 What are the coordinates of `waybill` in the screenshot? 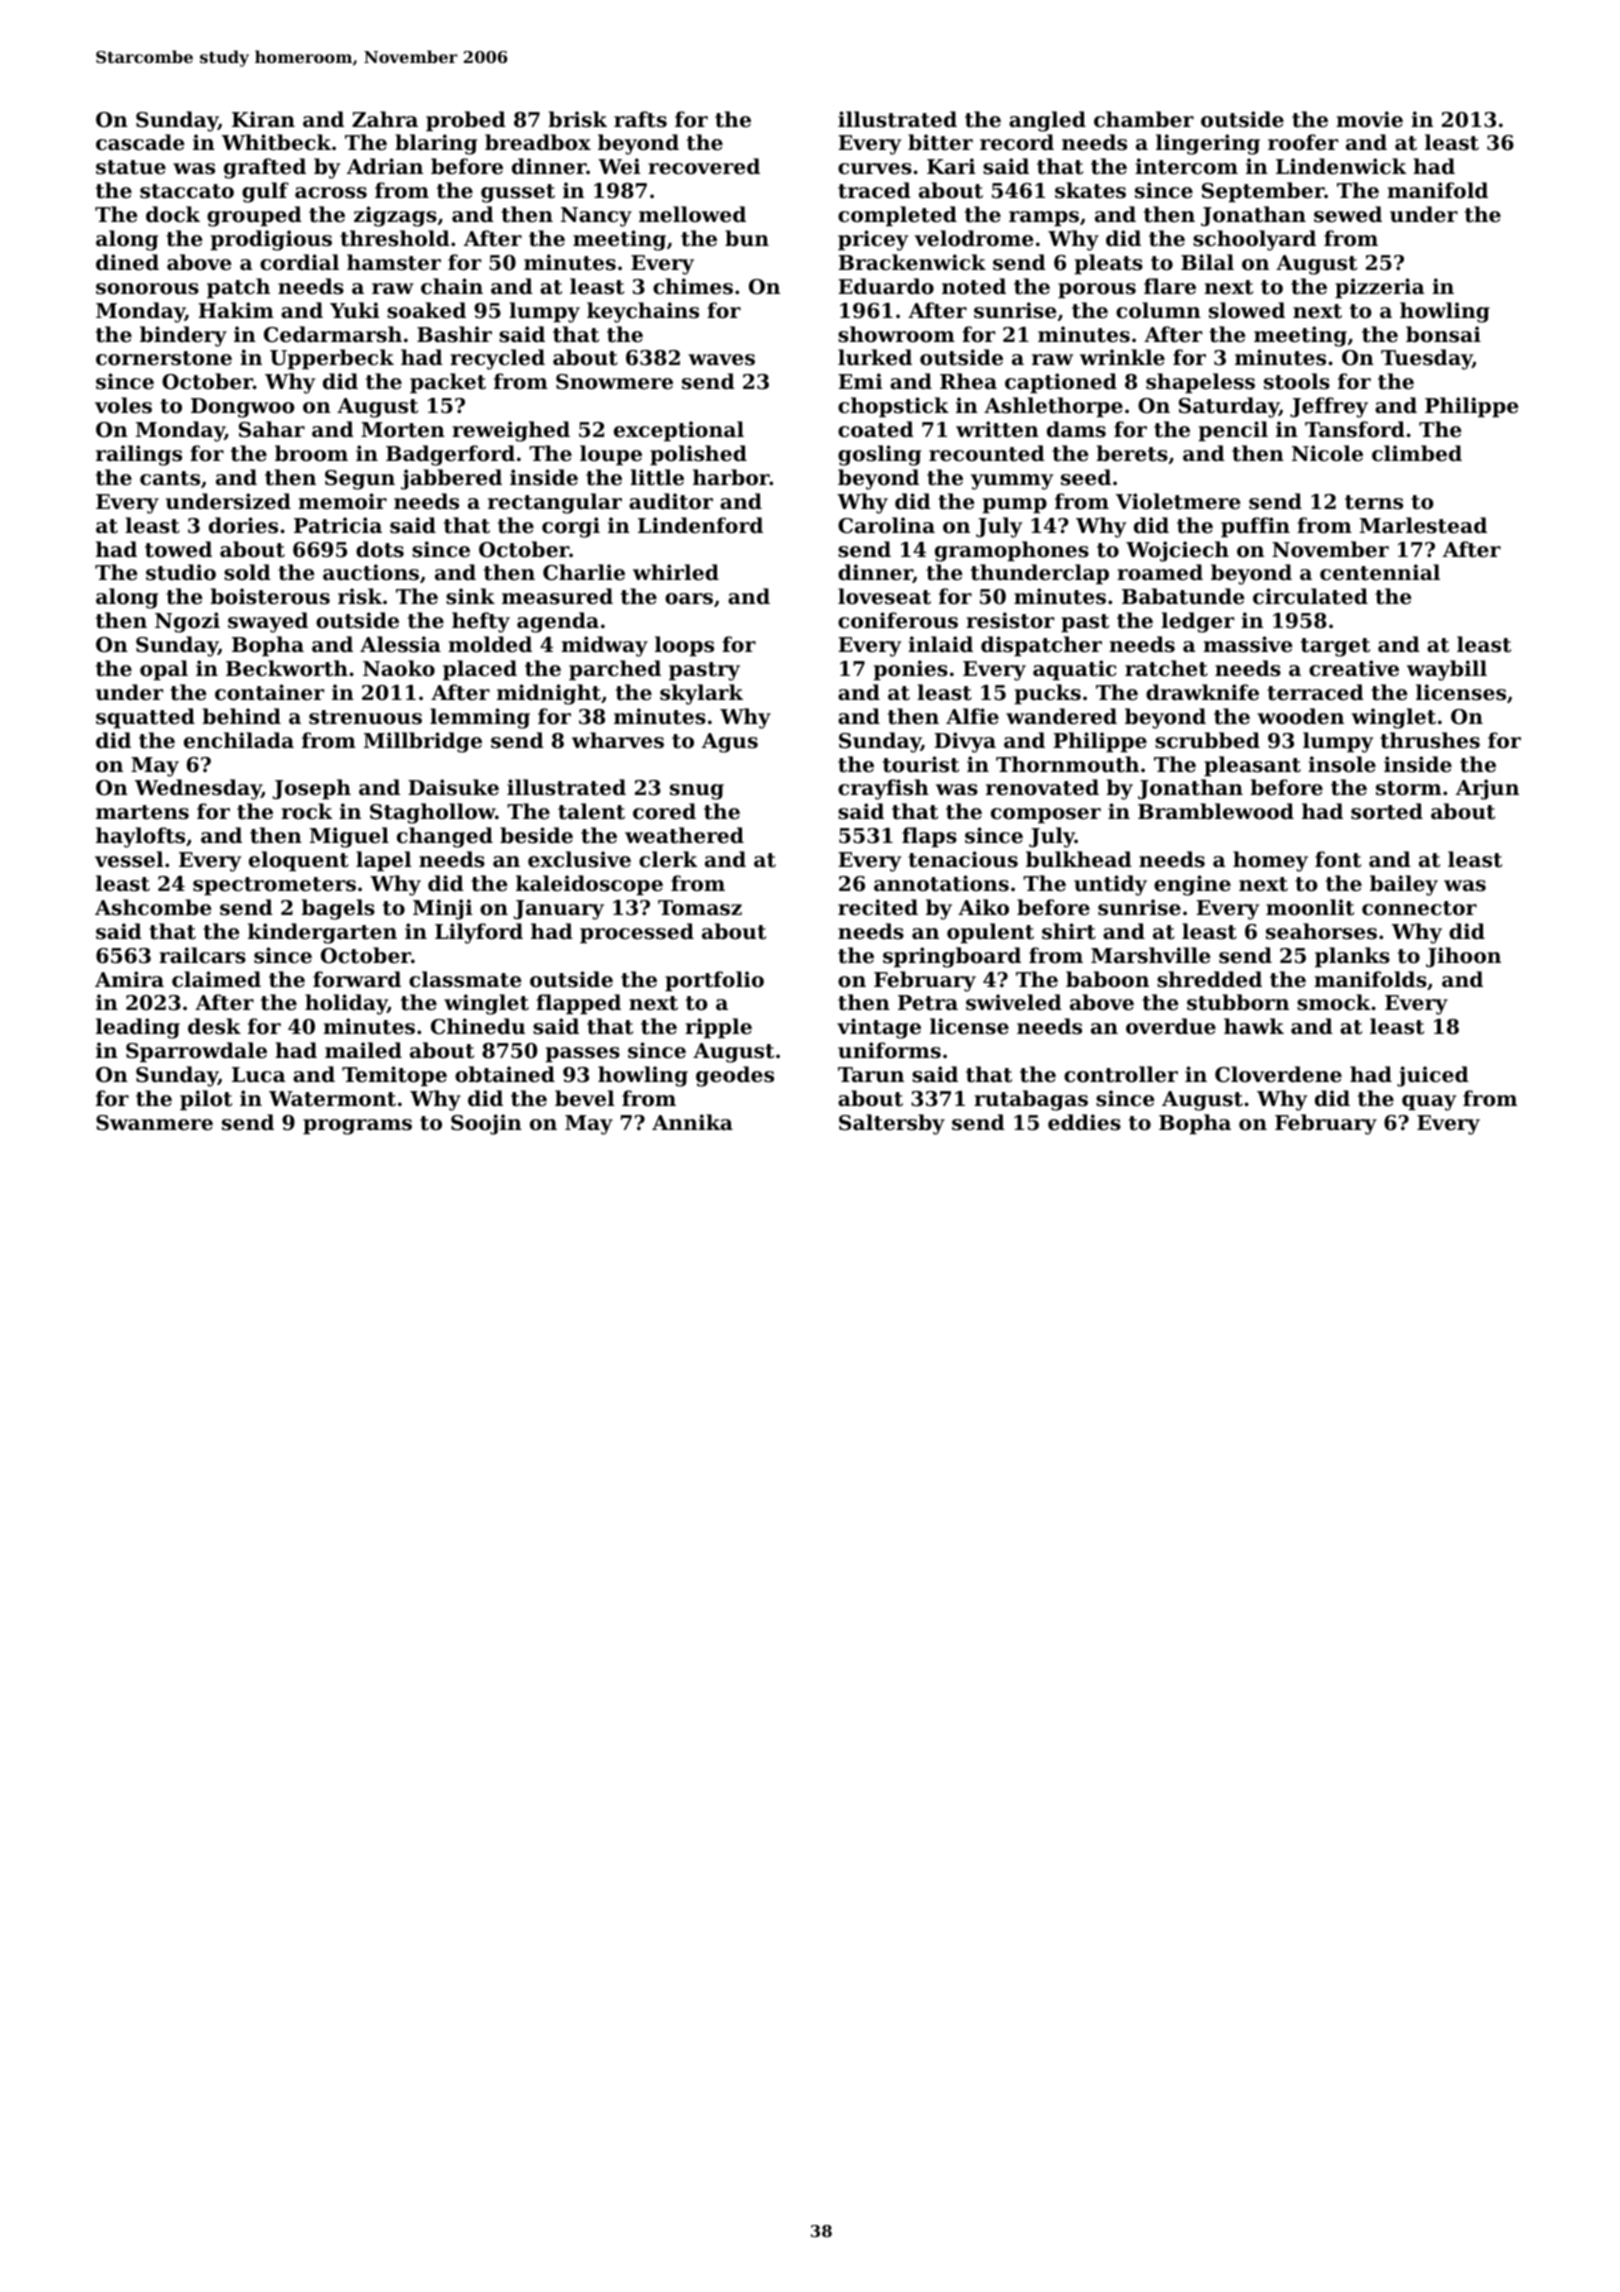 It's located at (1447, 670).
